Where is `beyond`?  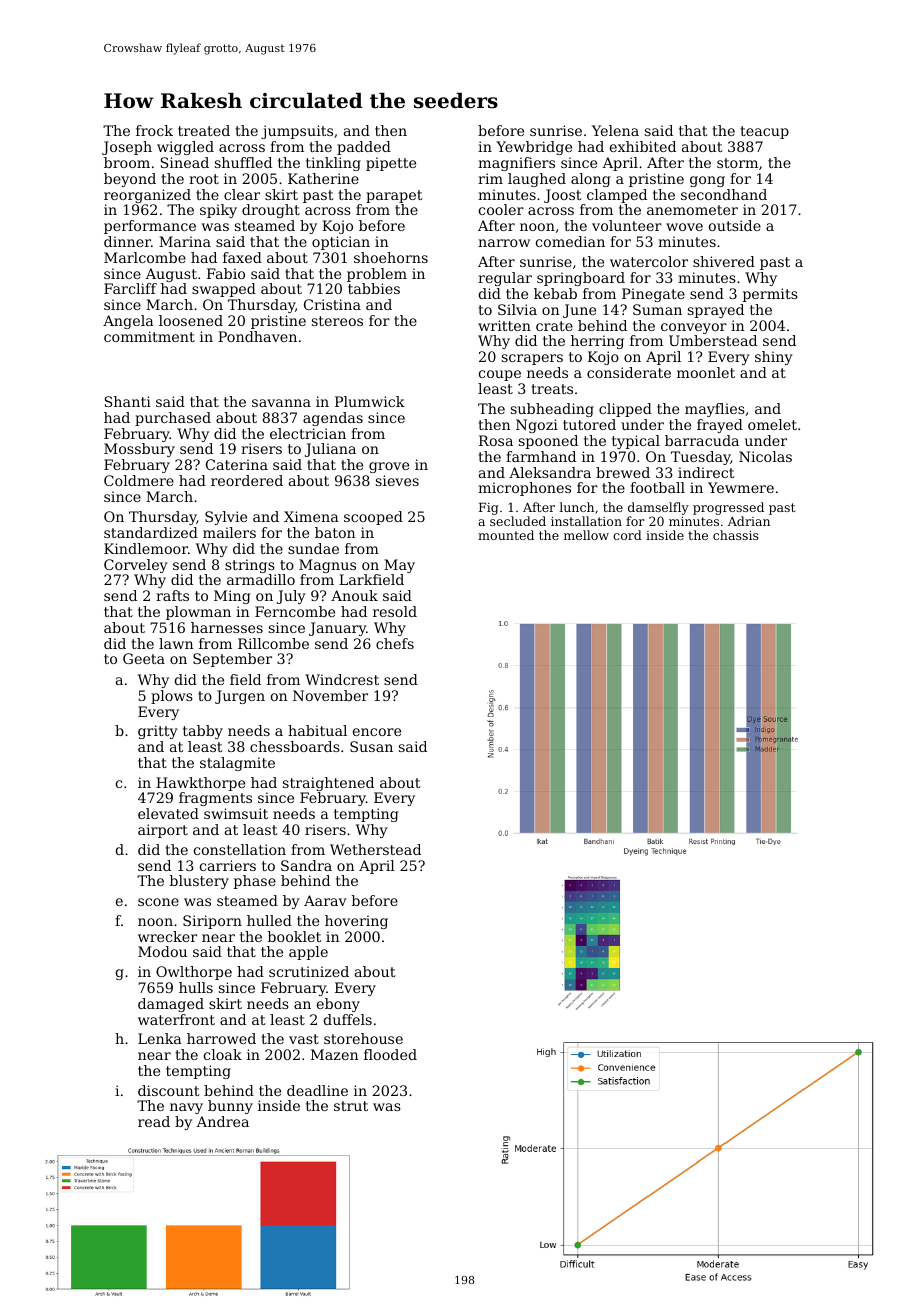 beyond is located at coordinates (130, 180).
